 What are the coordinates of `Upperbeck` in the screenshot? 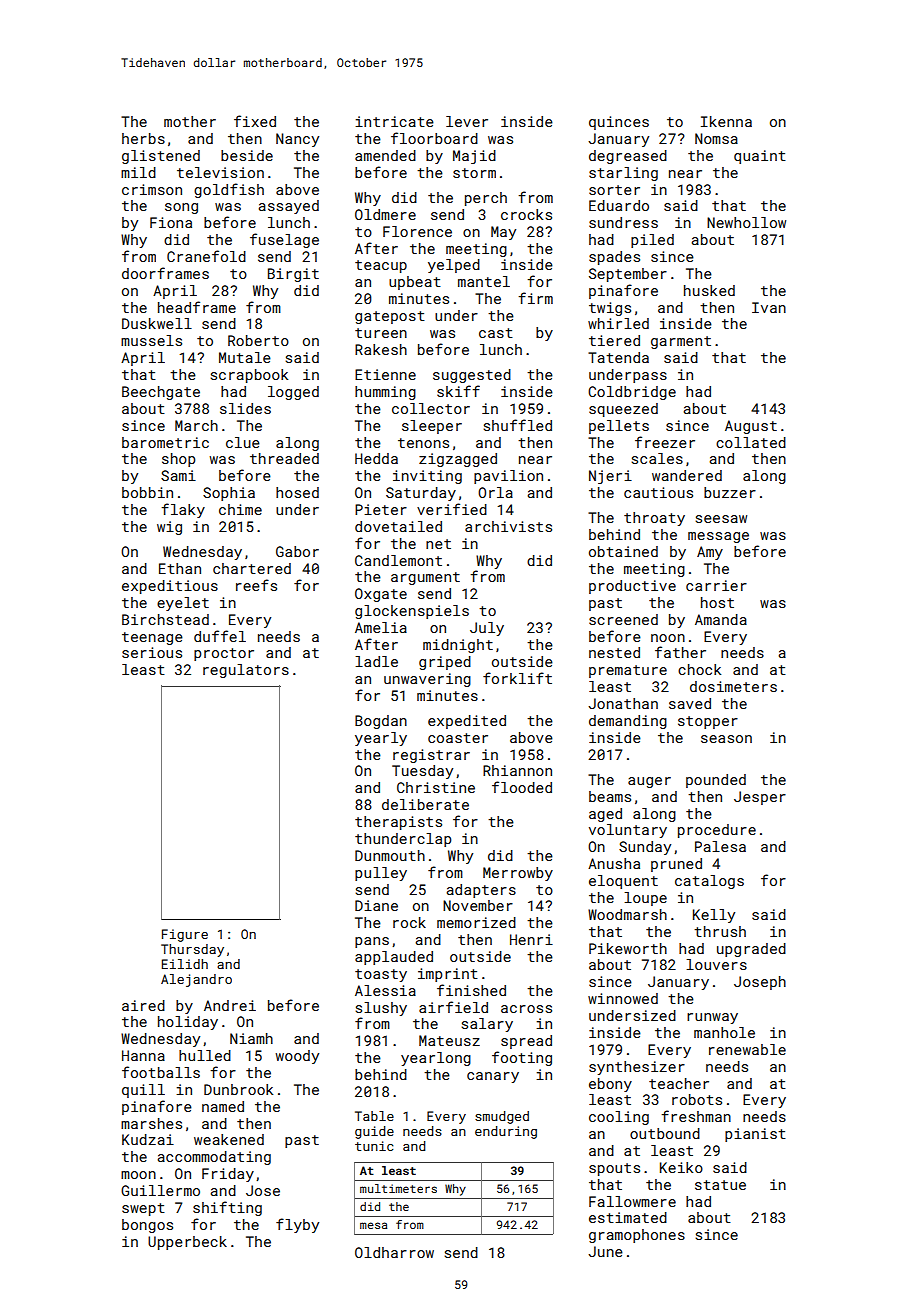 It's located at (187, 1243).
